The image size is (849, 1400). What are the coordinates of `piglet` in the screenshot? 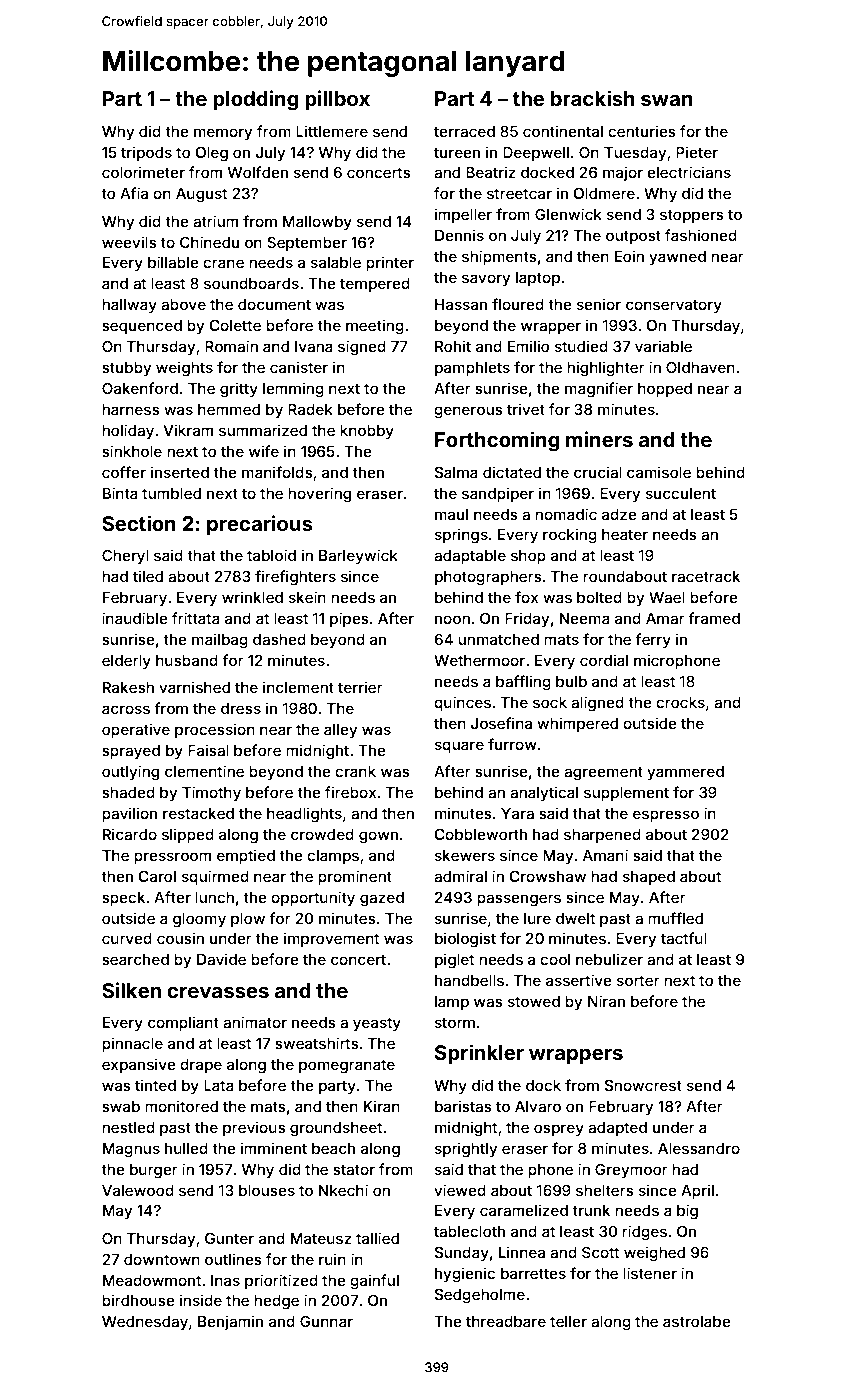 It's located at (454, 961).
